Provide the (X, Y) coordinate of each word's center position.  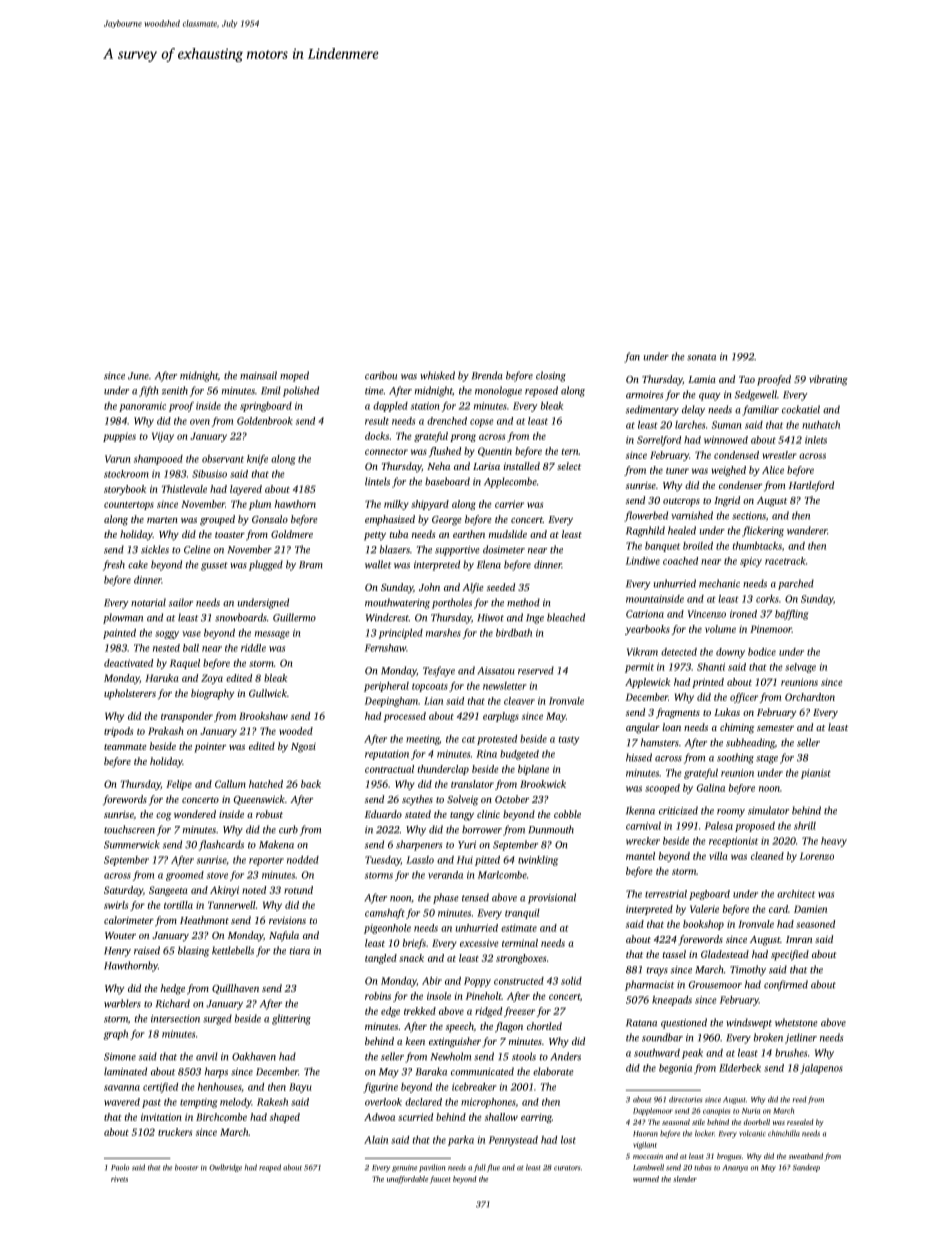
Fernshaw (385, 648)
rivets (119, 1179)
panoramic (142, 407)
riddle (253, 648)
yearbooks (647, 630)
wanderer (807, 530)
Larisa (486, 466)
